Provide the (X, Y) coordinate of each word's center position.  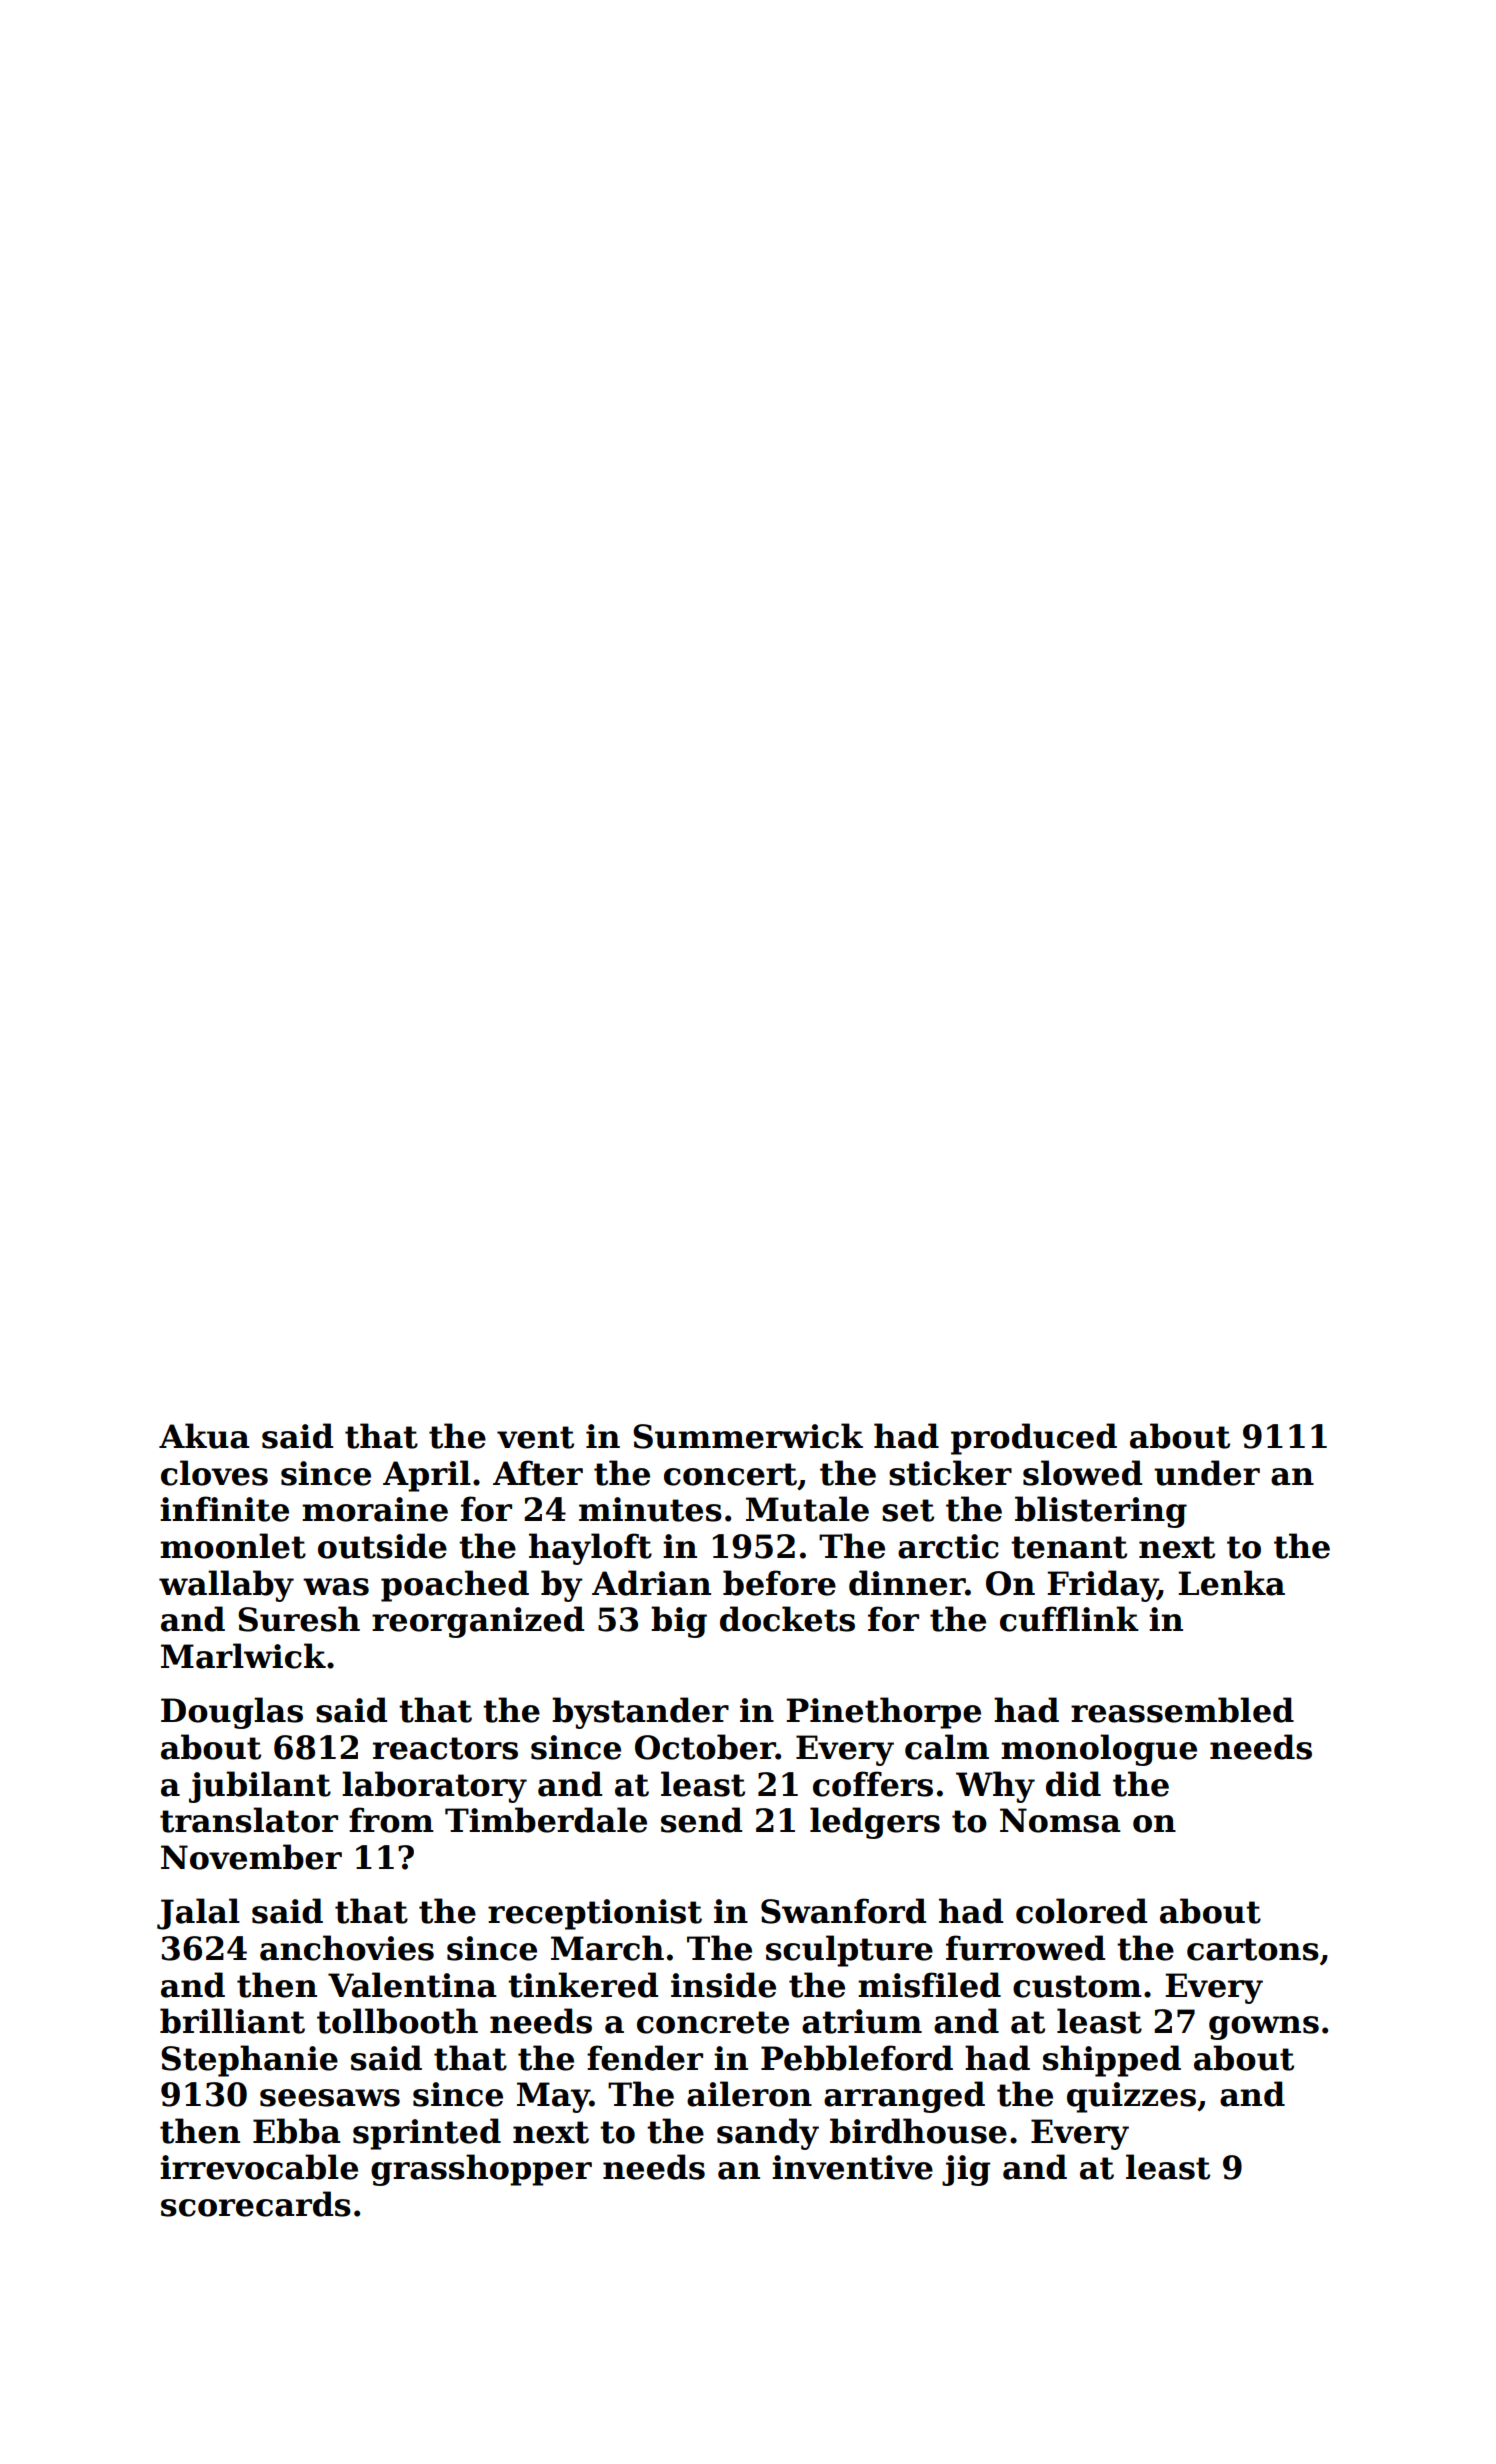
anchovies (347, 1948)
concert (730, 1474)
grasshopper (481, 2170)
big (679, 1622)
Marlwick (243, 1656)
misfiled (929, 1985)
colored (1081, 1911)
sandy (768, 2134)
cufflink (1069, 1619)
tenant (1069, 1547)
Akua (204, 1436)
